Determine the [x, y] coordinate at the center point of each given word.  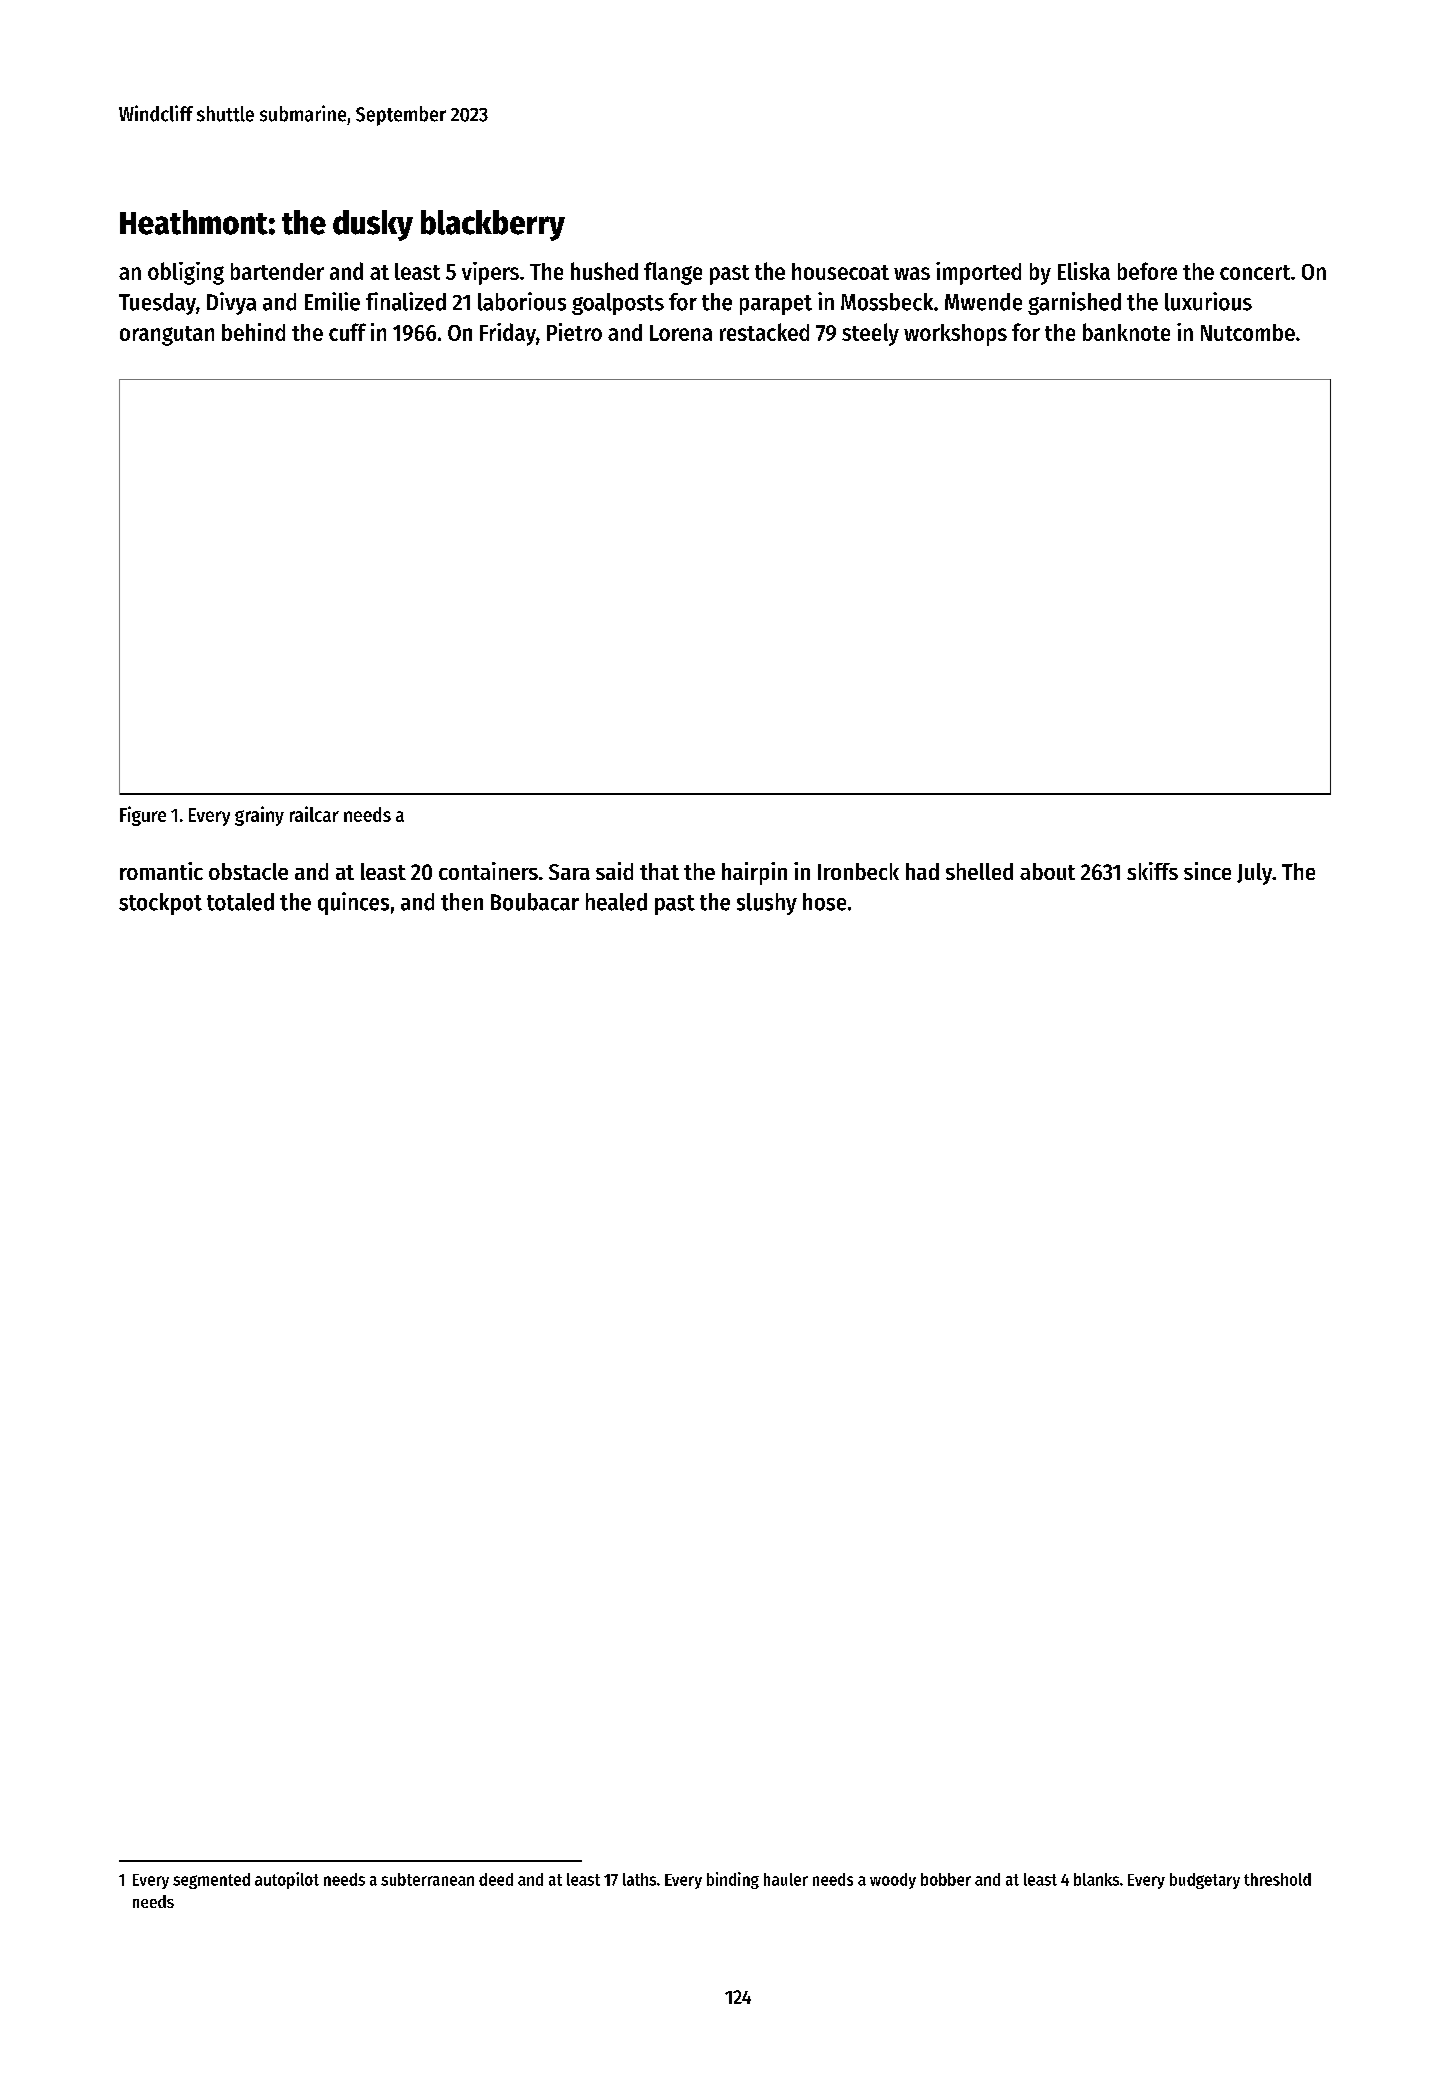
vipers [490, 273]
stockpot [160, 904]
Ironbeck [858, 871]
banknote [1126, 332]
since [1207, 871]
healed [616, 902]
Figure [143, 816]
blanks [1096, 1879]
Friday [508, 334]
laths [639, 1879]
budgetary [1205, 1881]
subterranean [427, 1879]
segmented [211, 1881]
